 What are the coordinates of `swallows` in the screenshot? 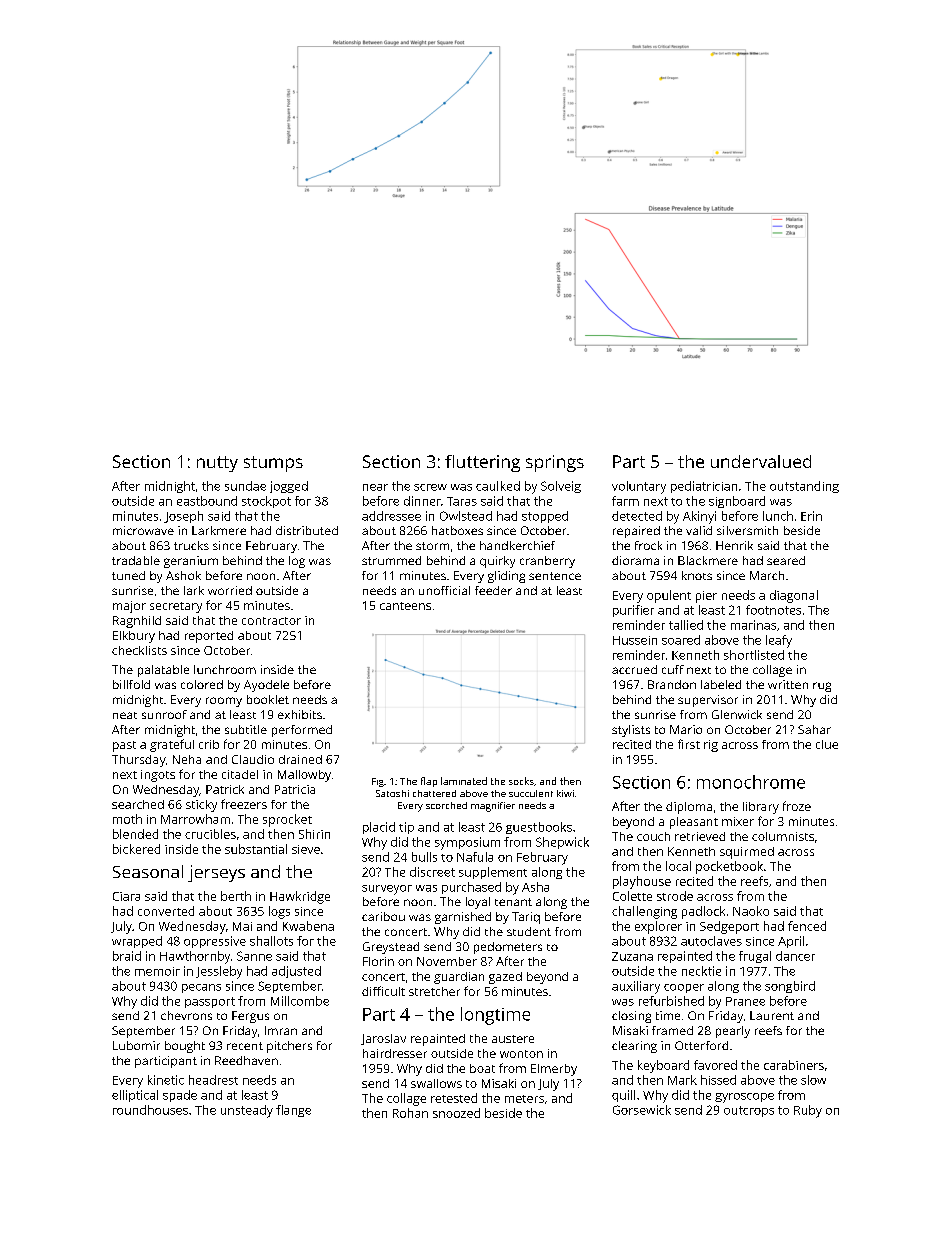 It's located at (436, 1083).
